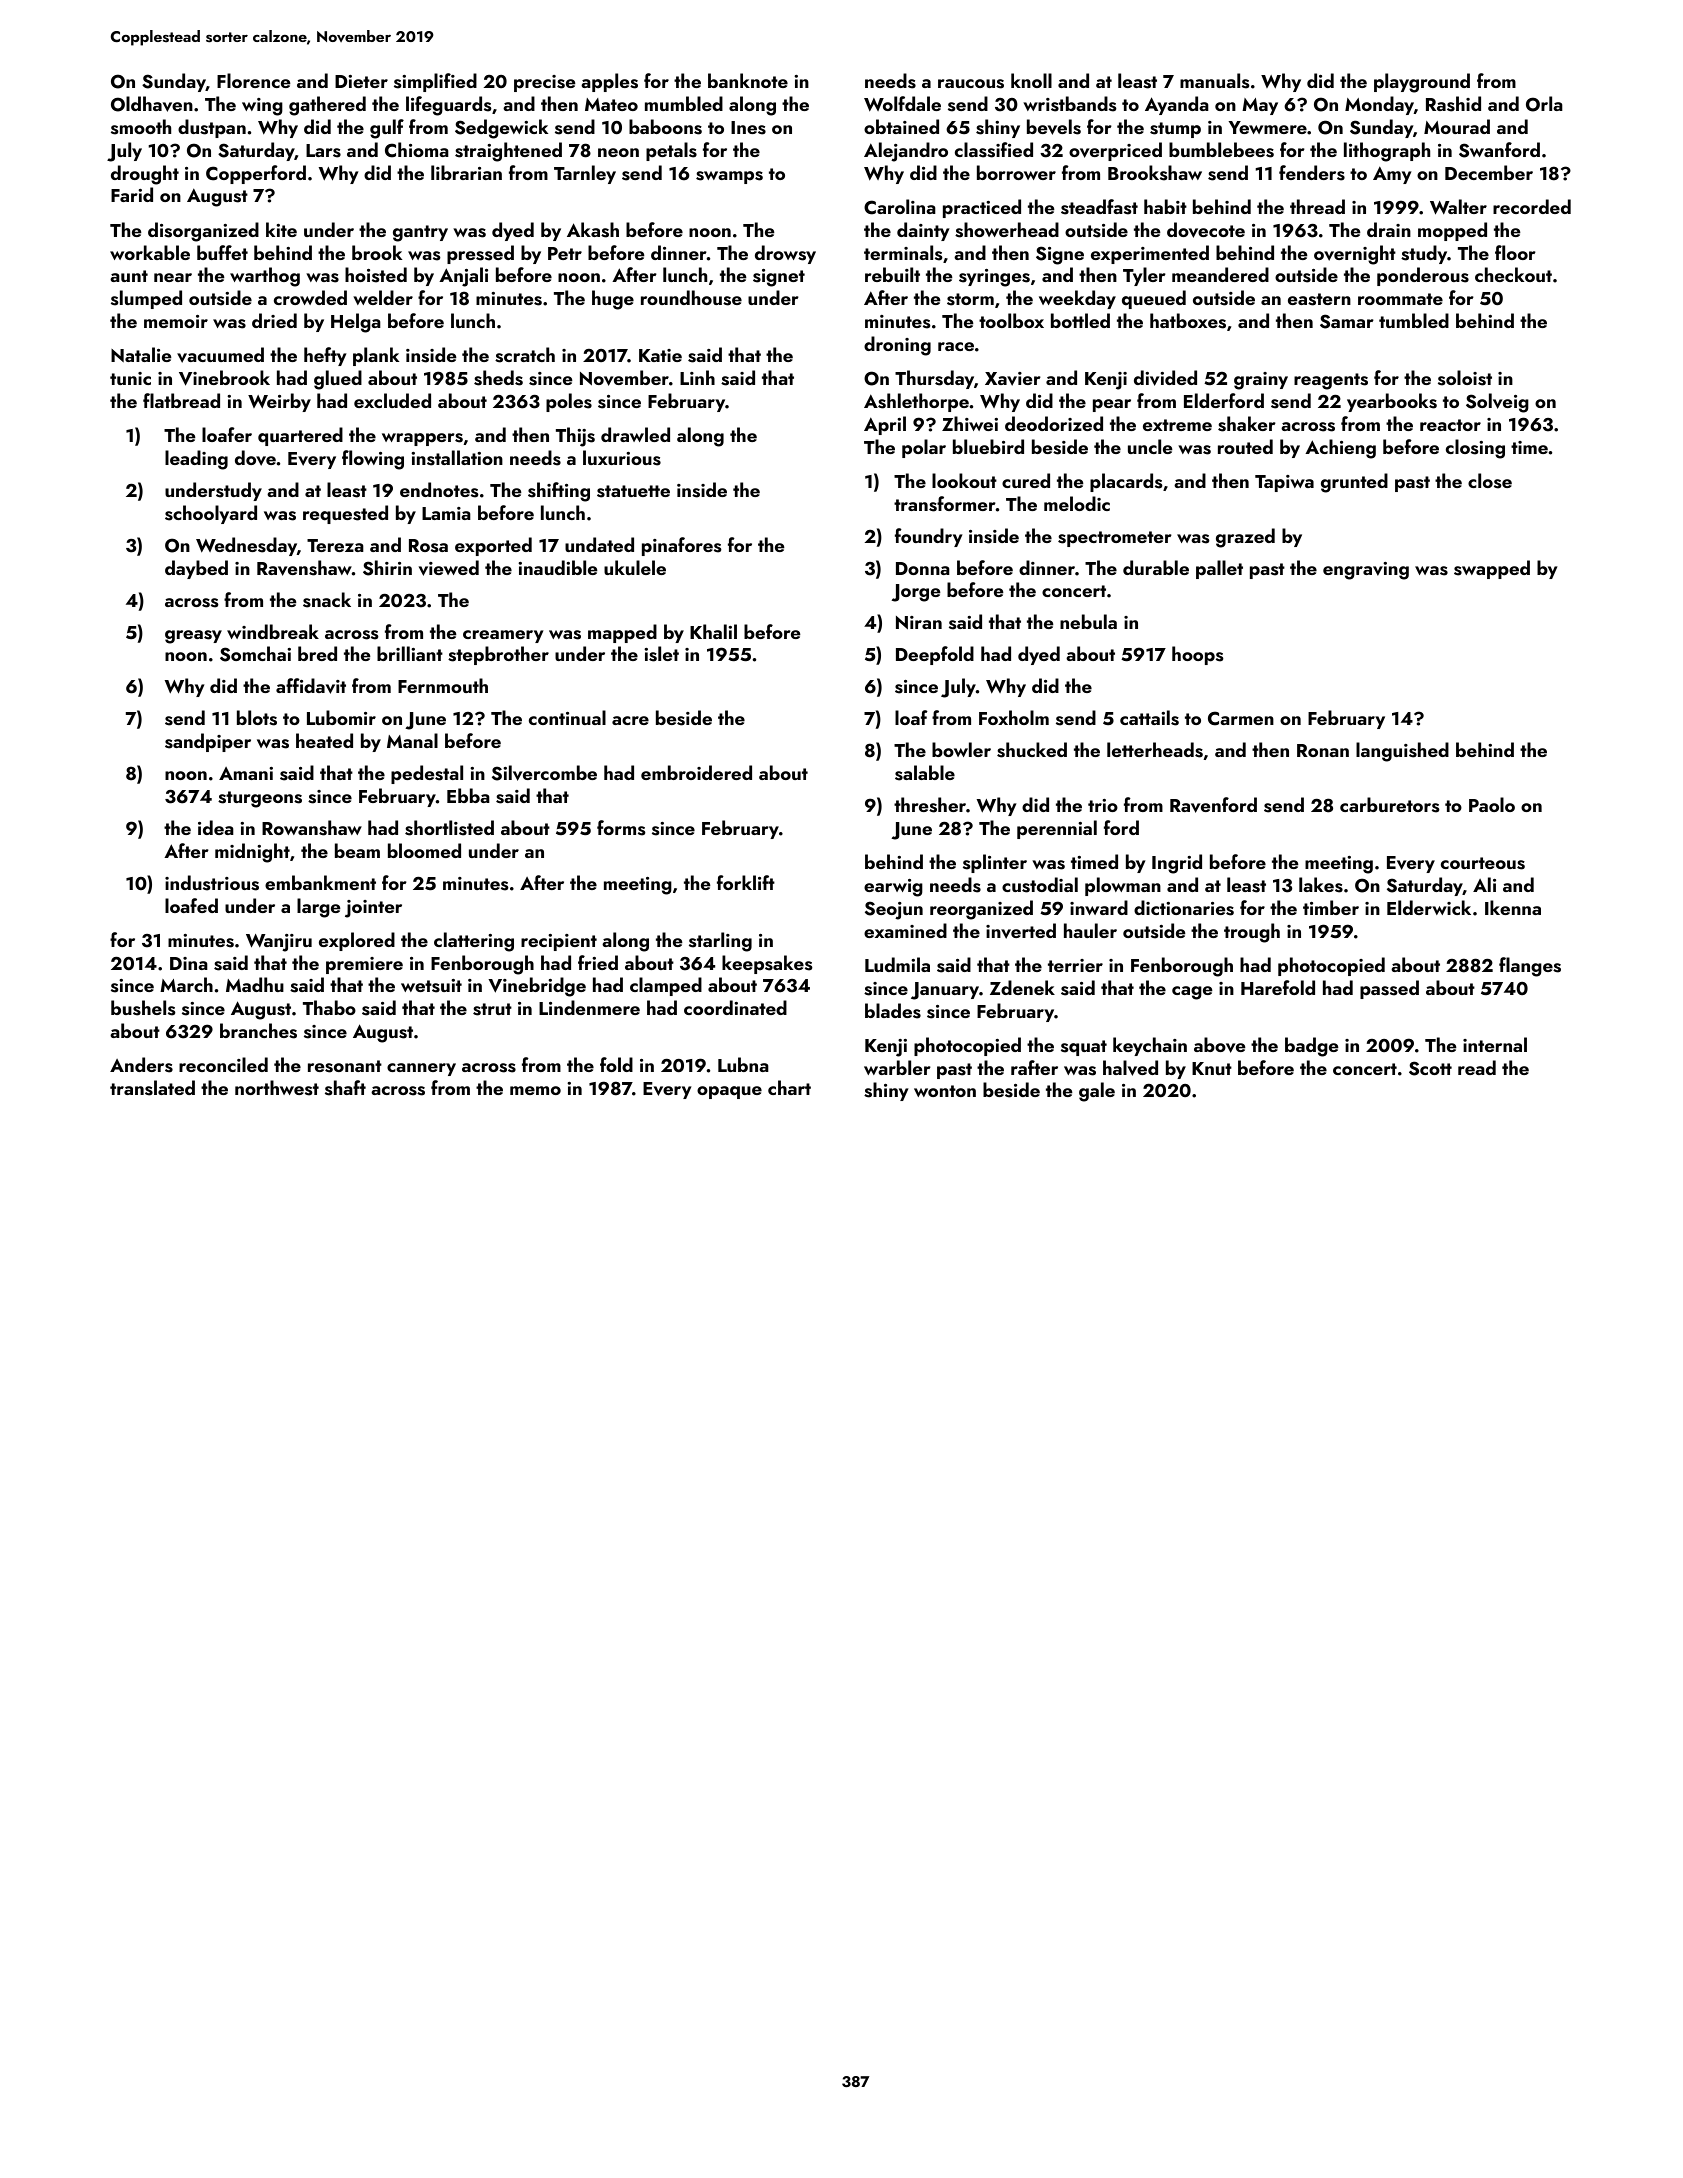 The image size is (1683, 2178). Describe the element at coordinates (630, 720) in the document. I see `acre` at that location.
